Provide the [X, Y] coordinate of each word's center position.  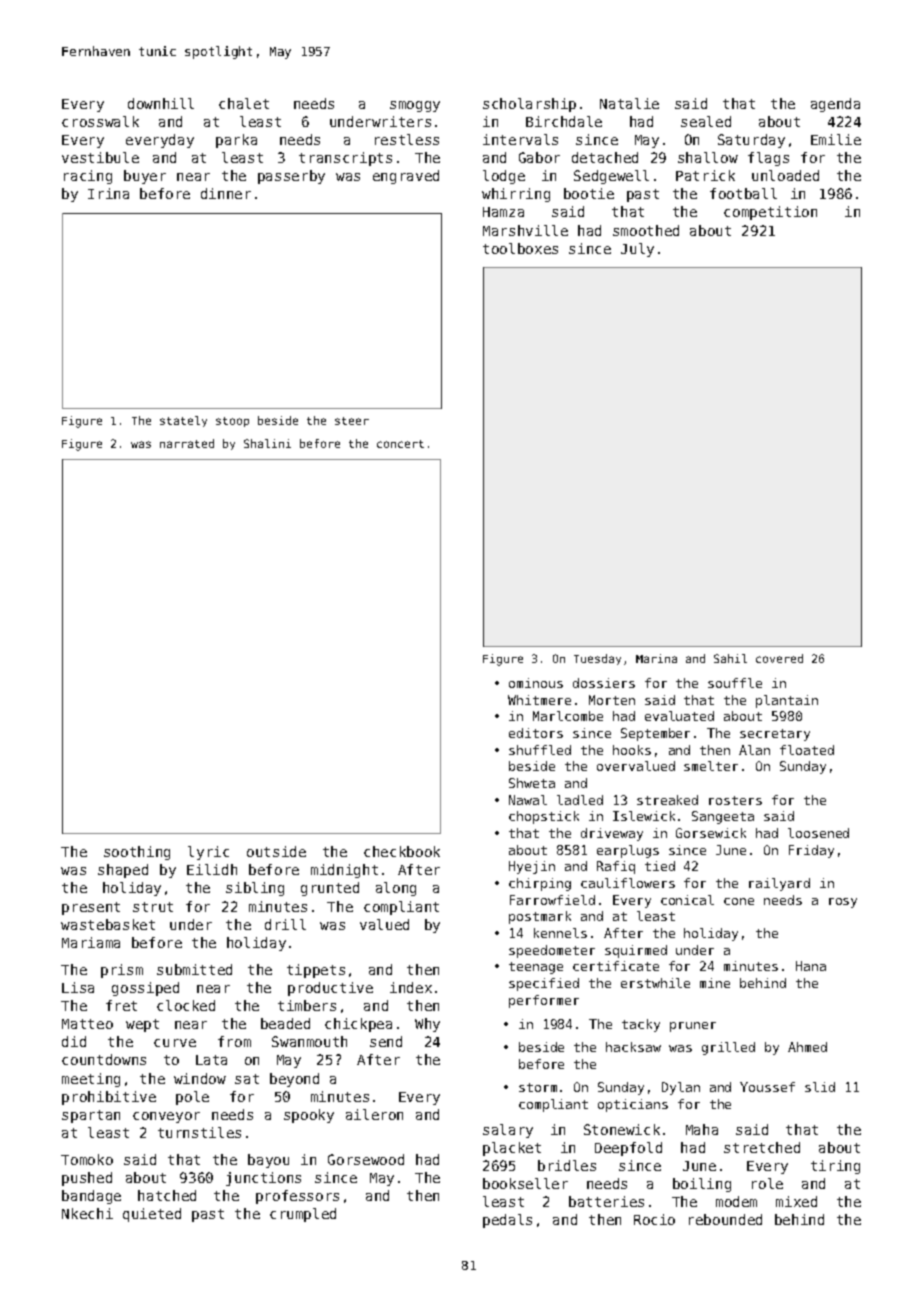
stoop [232, 422]
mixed [796, 1201]
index [411, 987]
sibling [255, 889]
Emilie [836, 139]
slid [820, 1087]
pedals [507, 1221]
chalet [244, 103]
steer [352, 421]
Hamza [503, 212]
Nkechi [87, 1213]
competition [770, 213]
